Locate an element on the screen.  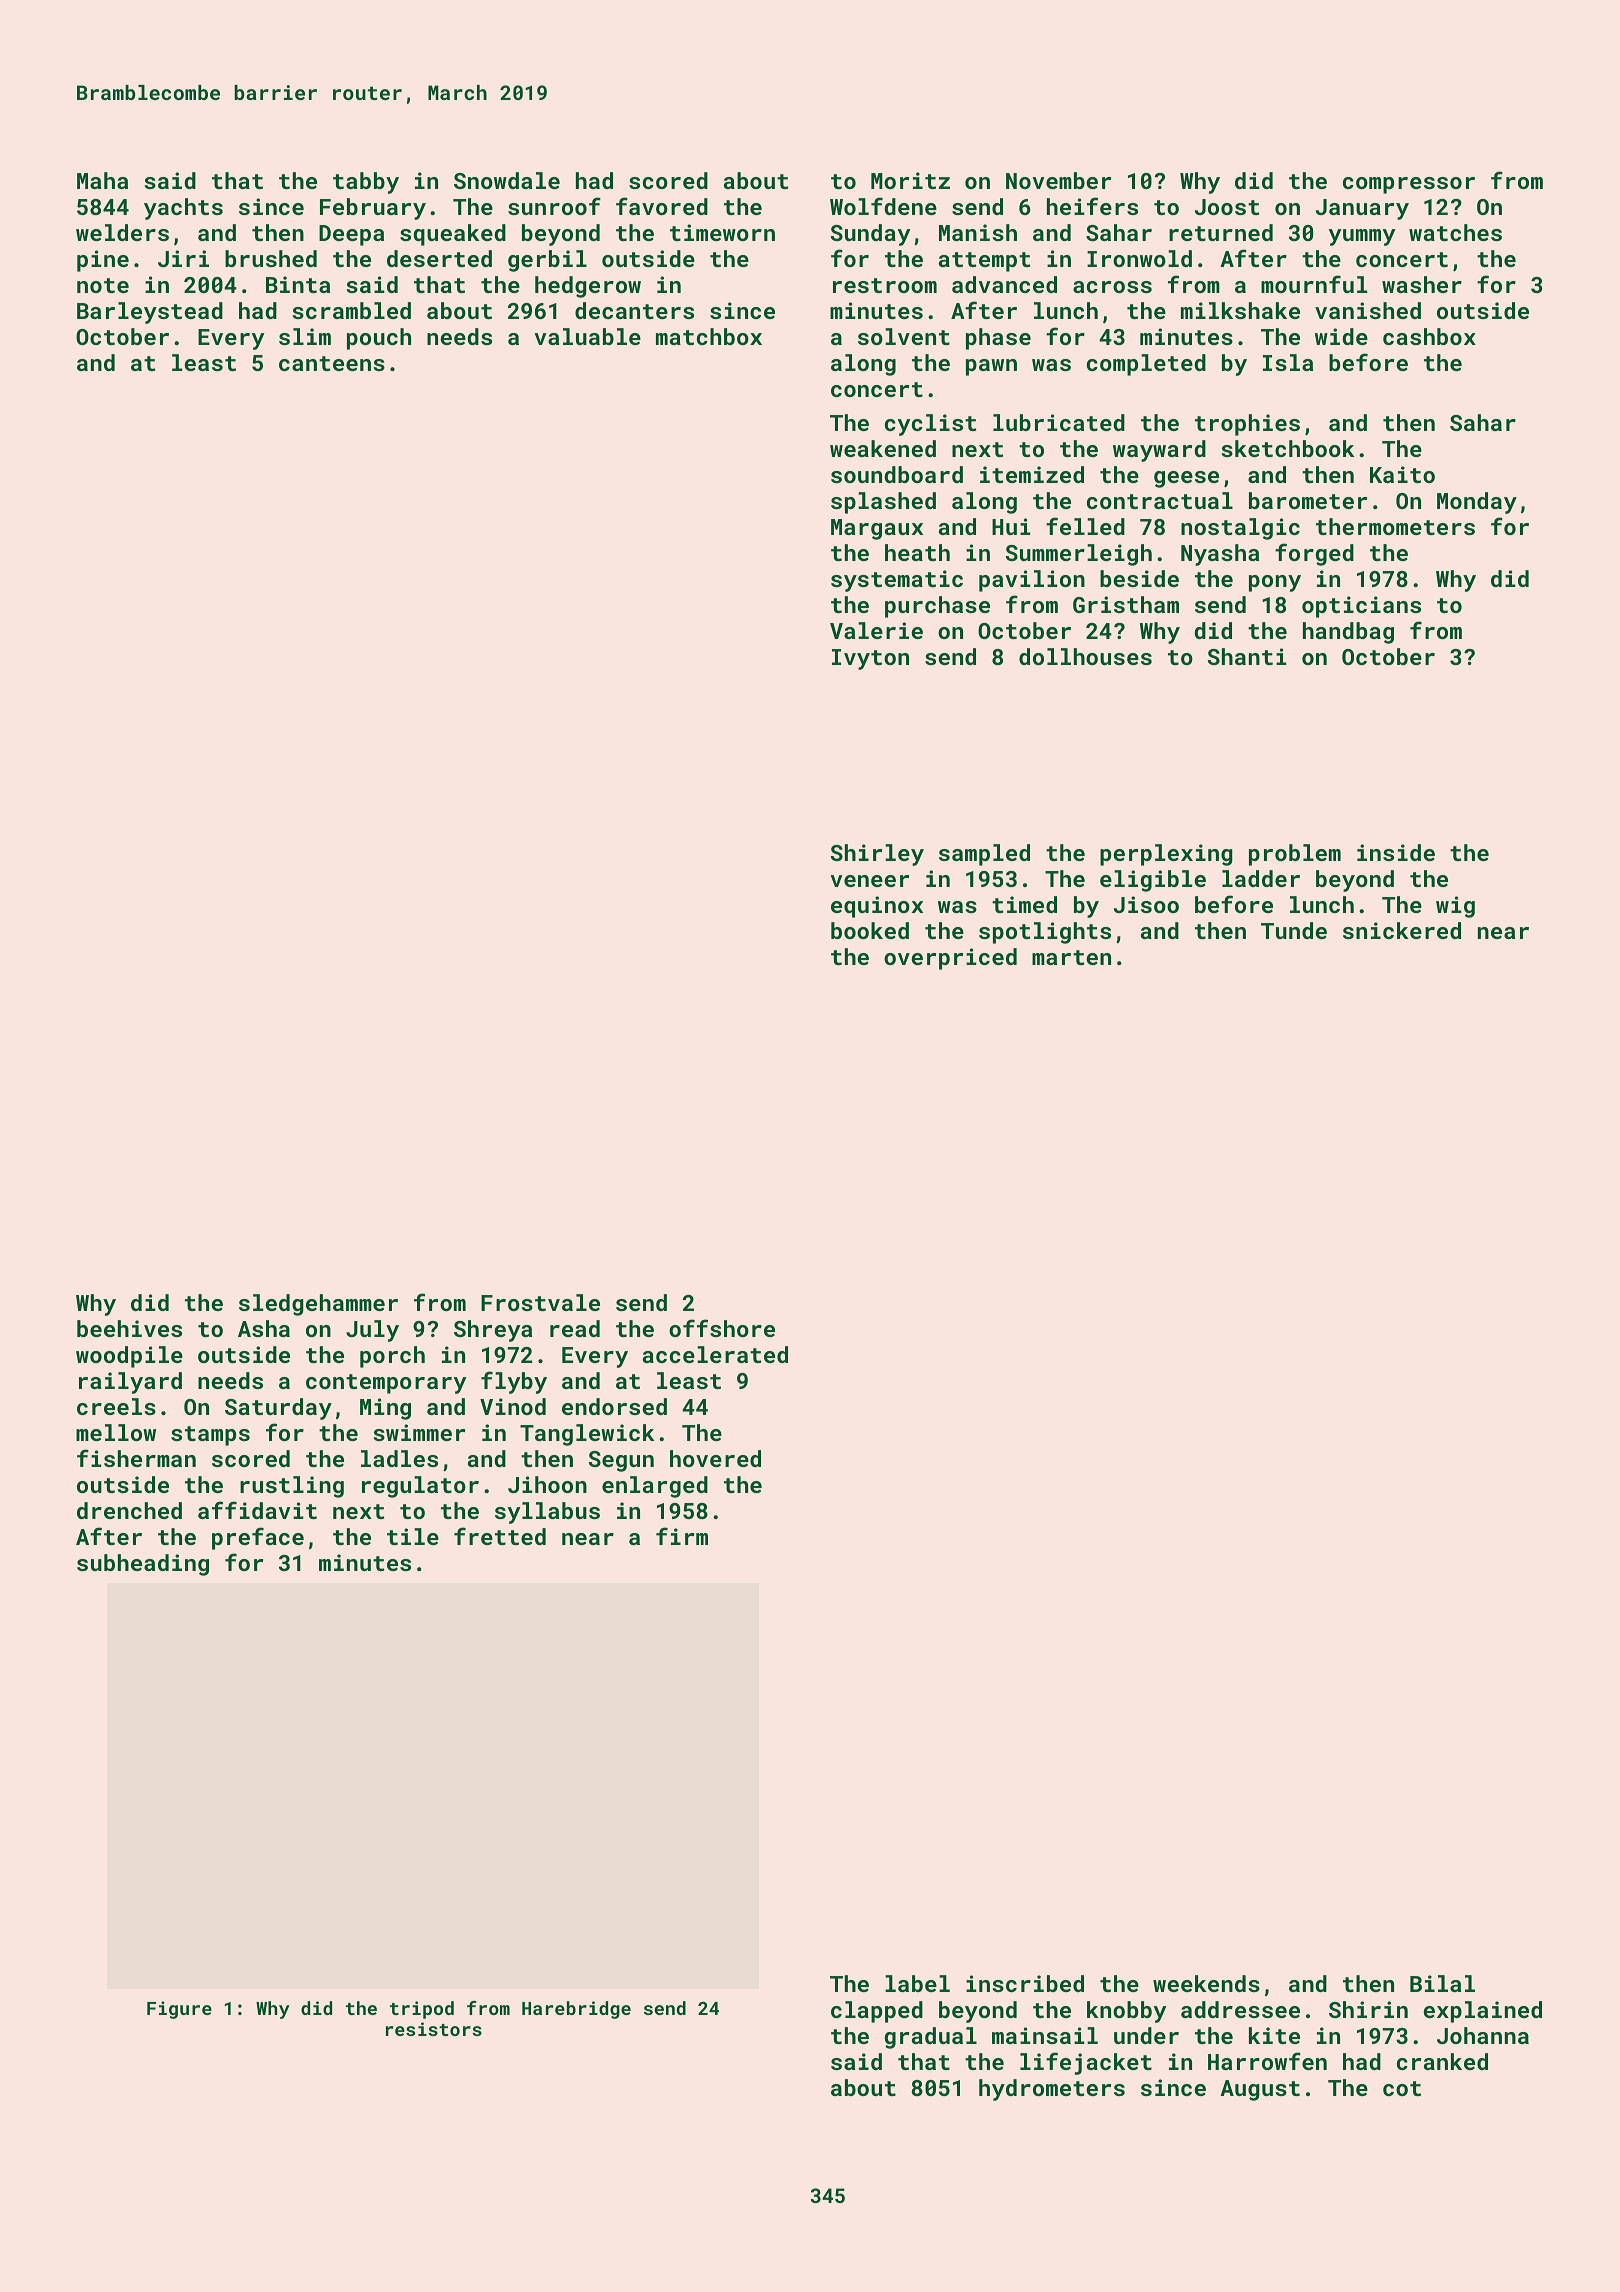
fretted is located at coordinates (500, 1536).
